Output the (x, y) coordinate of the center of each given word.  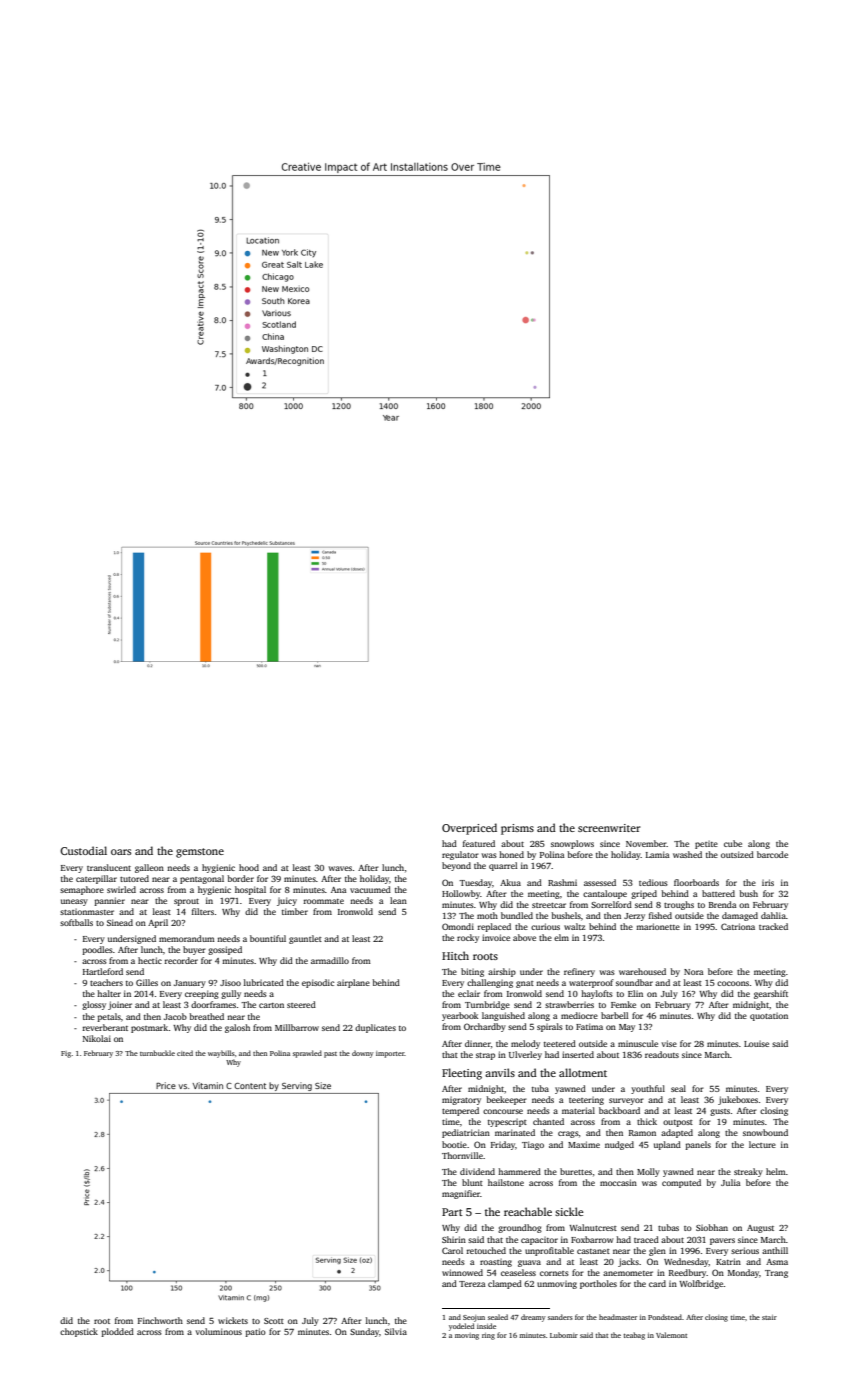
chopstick (79, 1332)
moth (487, 915)
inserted (578, 1054)
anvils (500, 1072)
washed (687, 854)
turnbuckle (157, 1053)
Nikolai (97, 1038)
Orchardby (485, 1027)
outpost (678, 1123)
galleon (149, 868)
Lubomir (564, 1335)
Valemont (671, 1335)
